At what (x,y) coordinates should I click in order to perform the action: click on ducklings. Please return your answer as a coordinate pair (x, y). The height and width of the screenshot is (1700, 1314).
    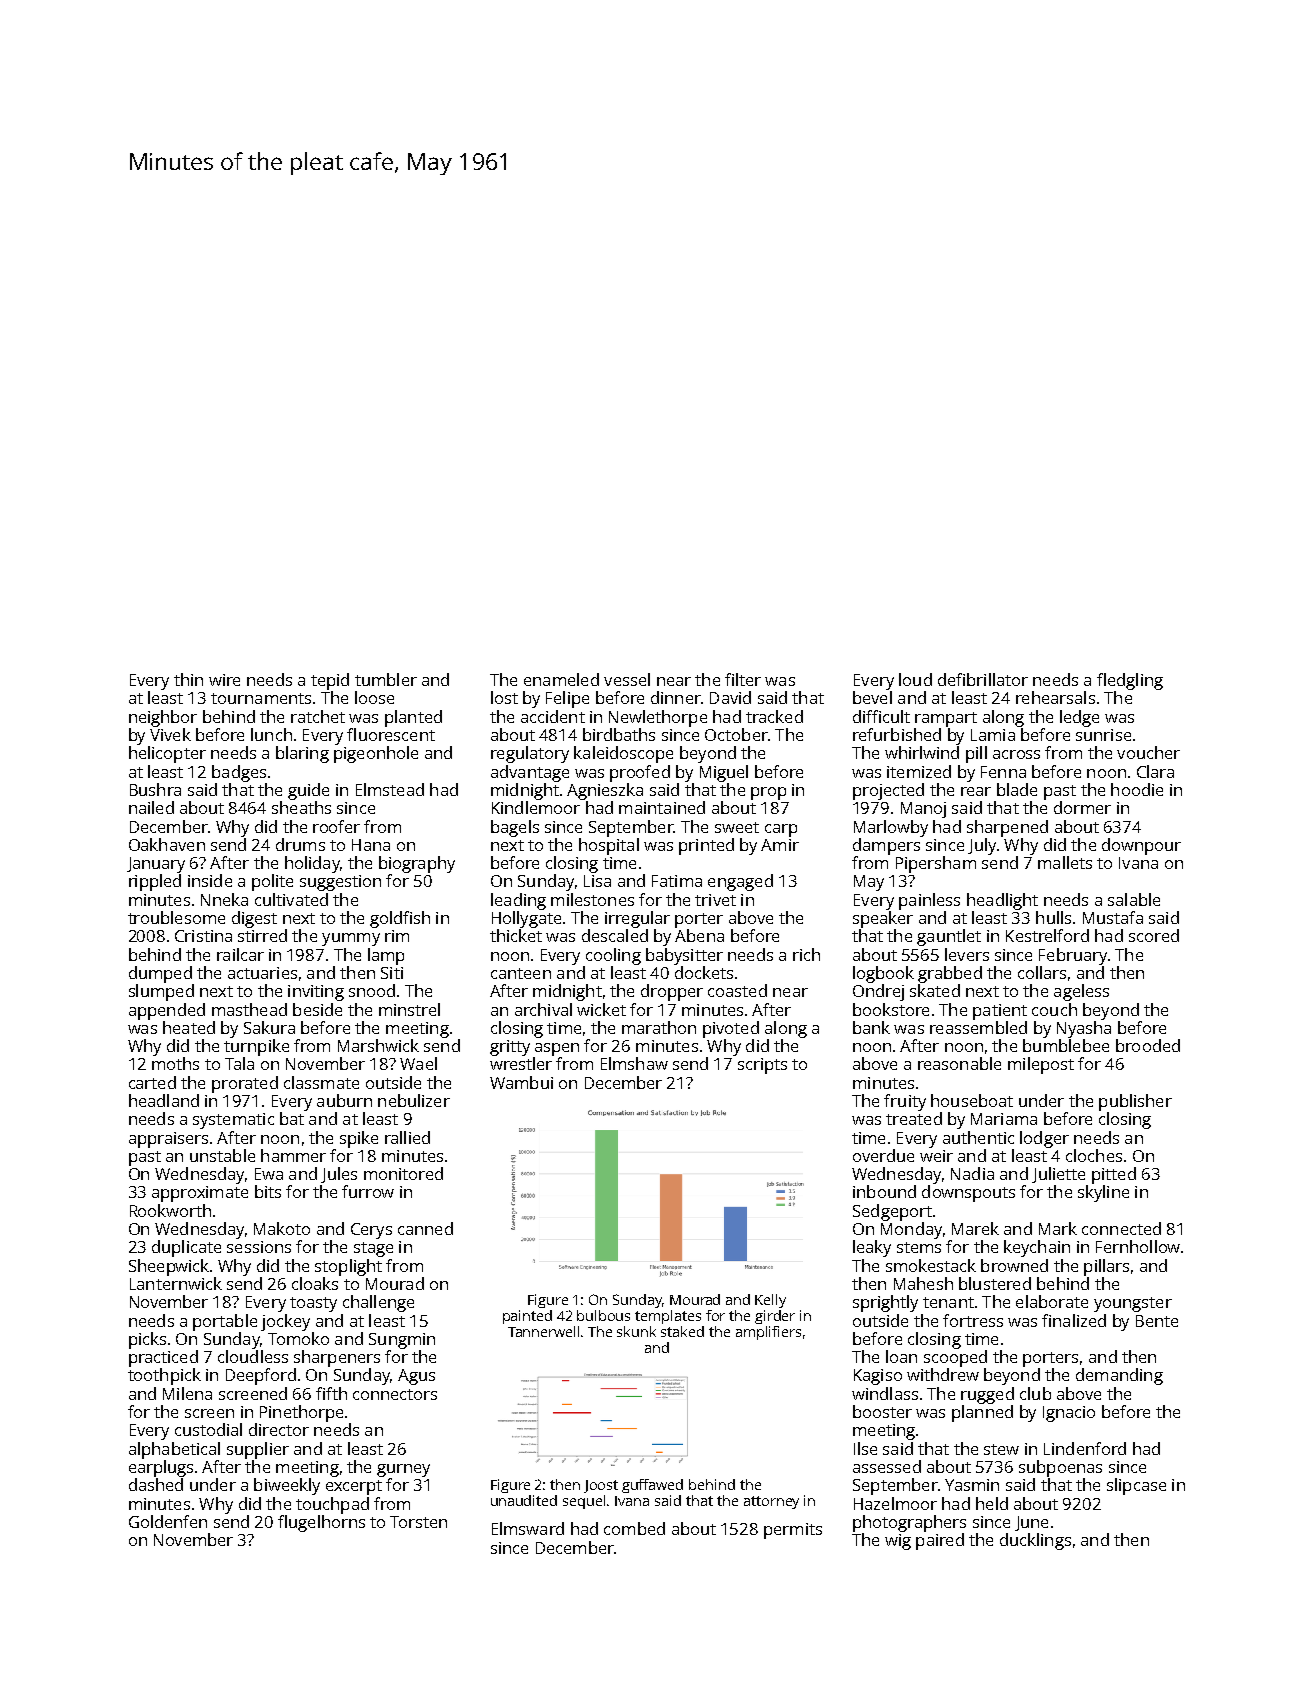
    Looking at the image, I should click on (1035, 1541).
